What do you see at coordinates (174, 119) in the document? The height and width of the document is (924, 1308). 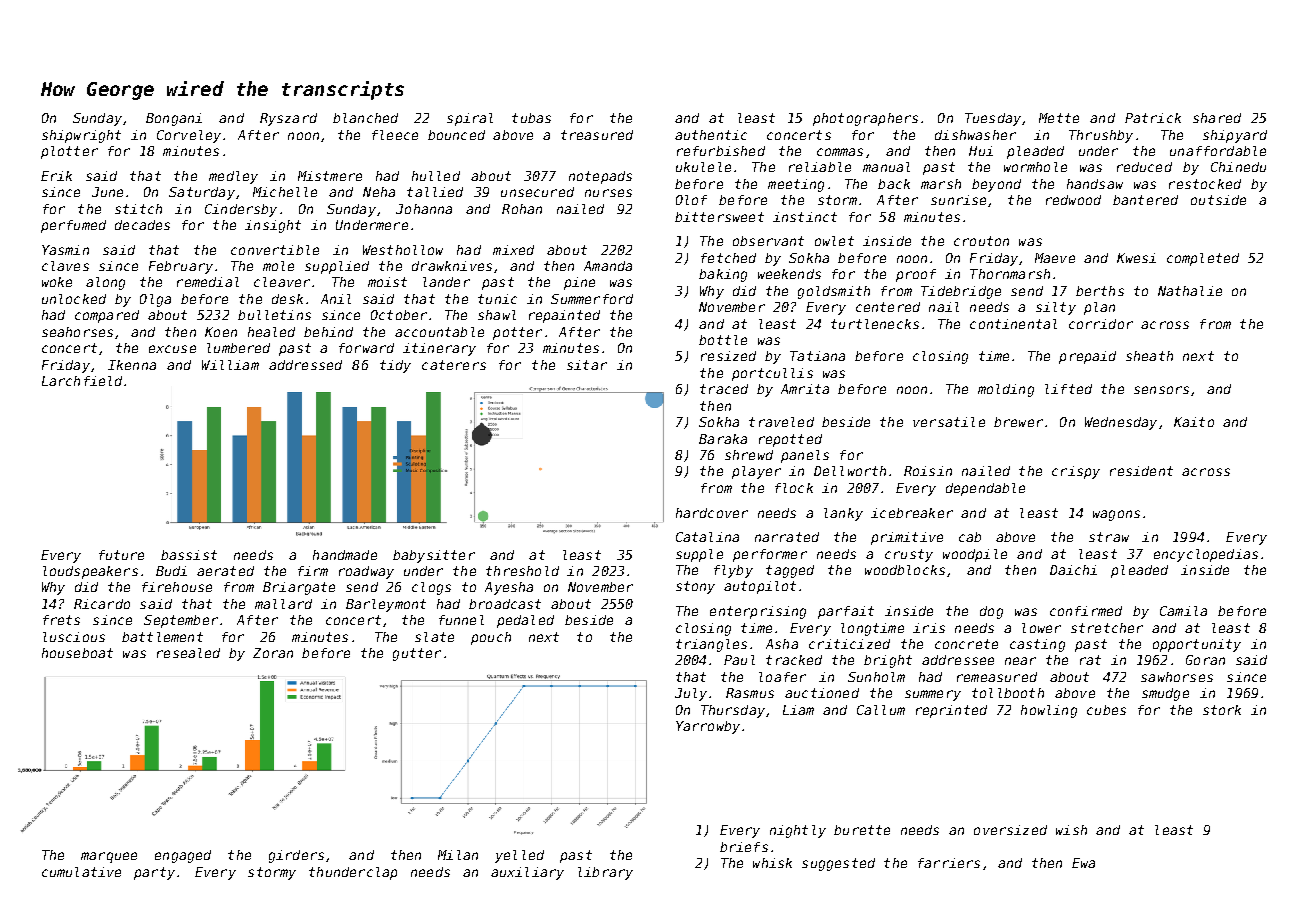 I see `Bongani` at bounding box center [174, 119].
